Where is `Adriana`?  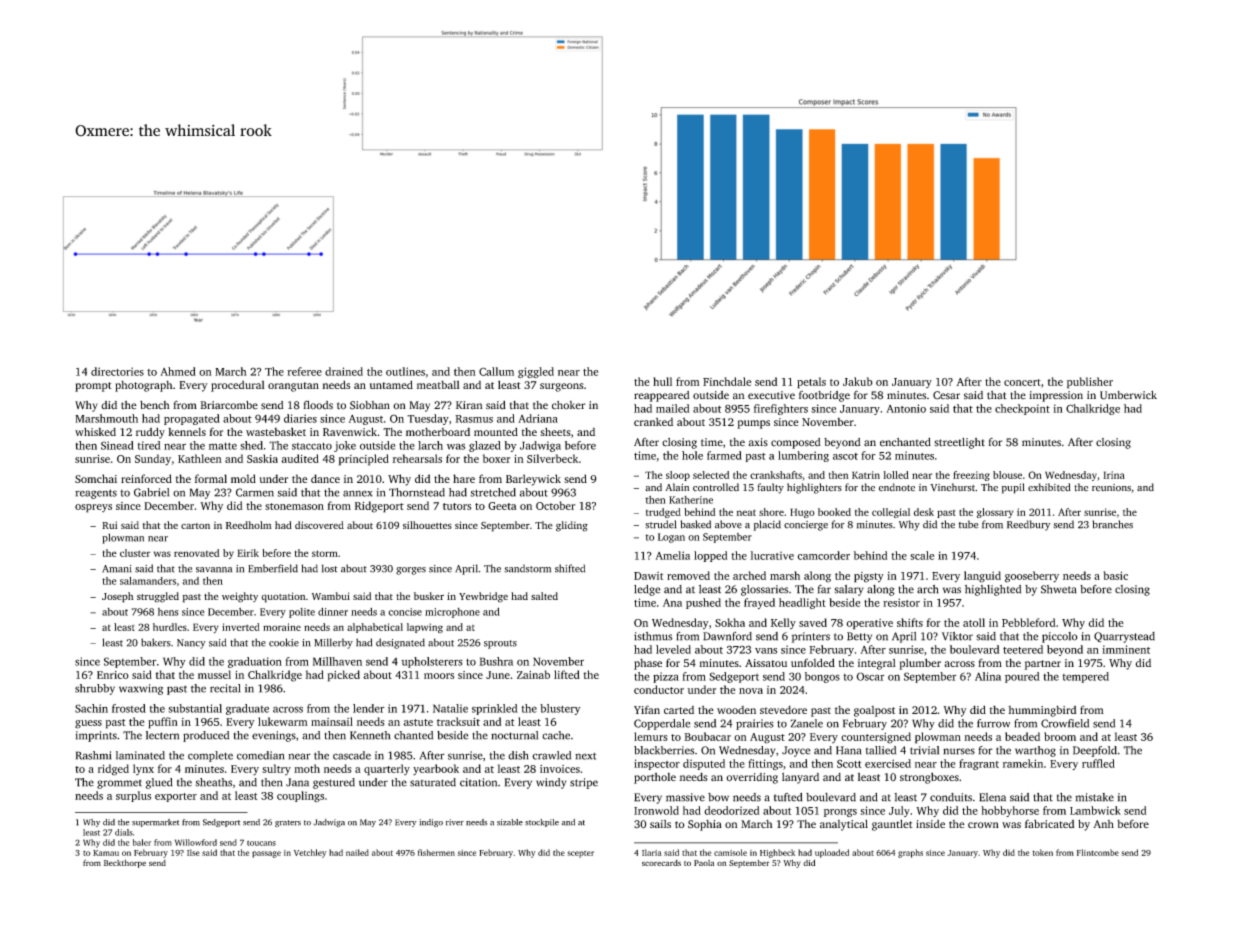
Adriana is located at coordinates (538, 418).
